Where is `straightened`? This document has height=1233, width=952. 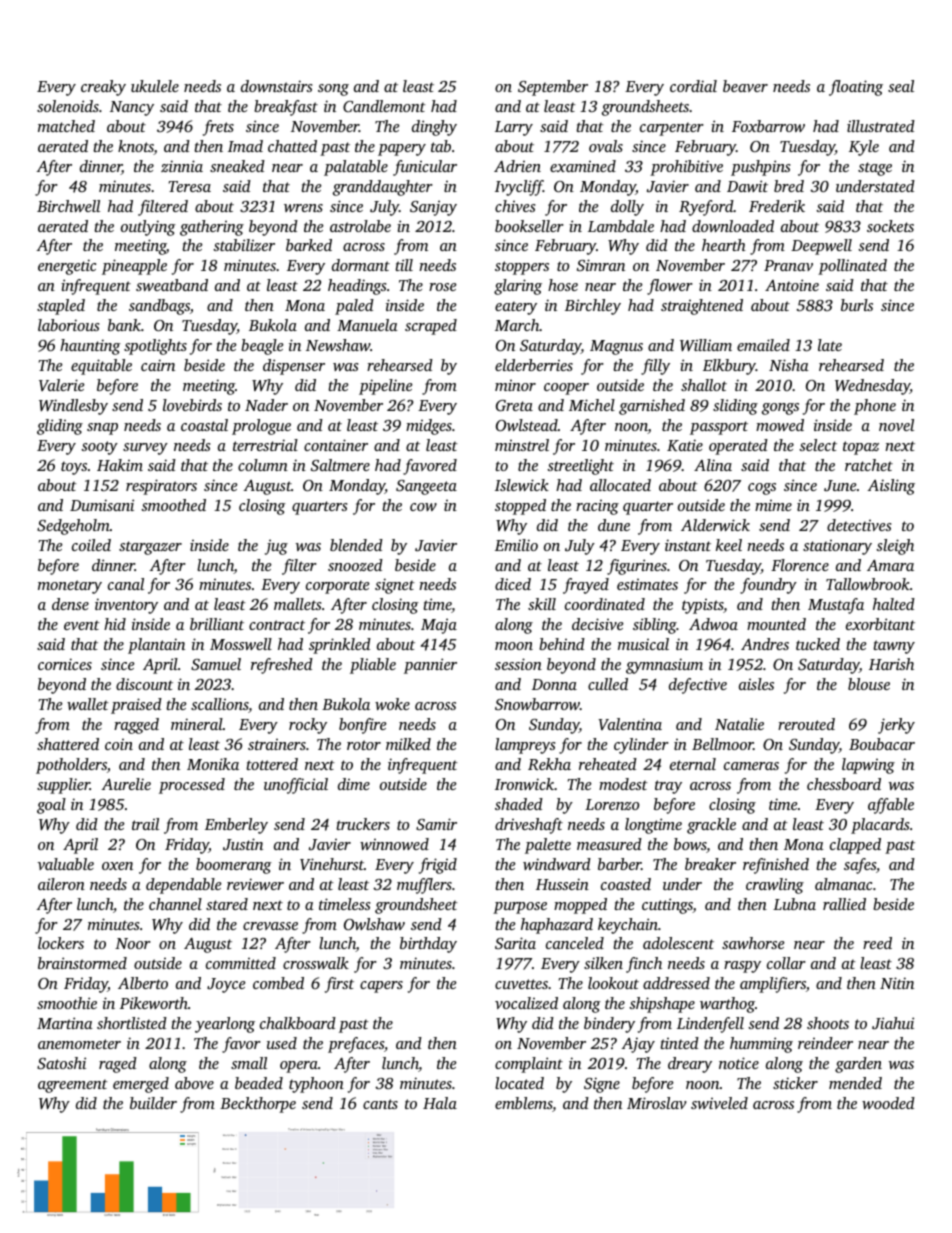
straightened is located at coordinates (702, 307).
